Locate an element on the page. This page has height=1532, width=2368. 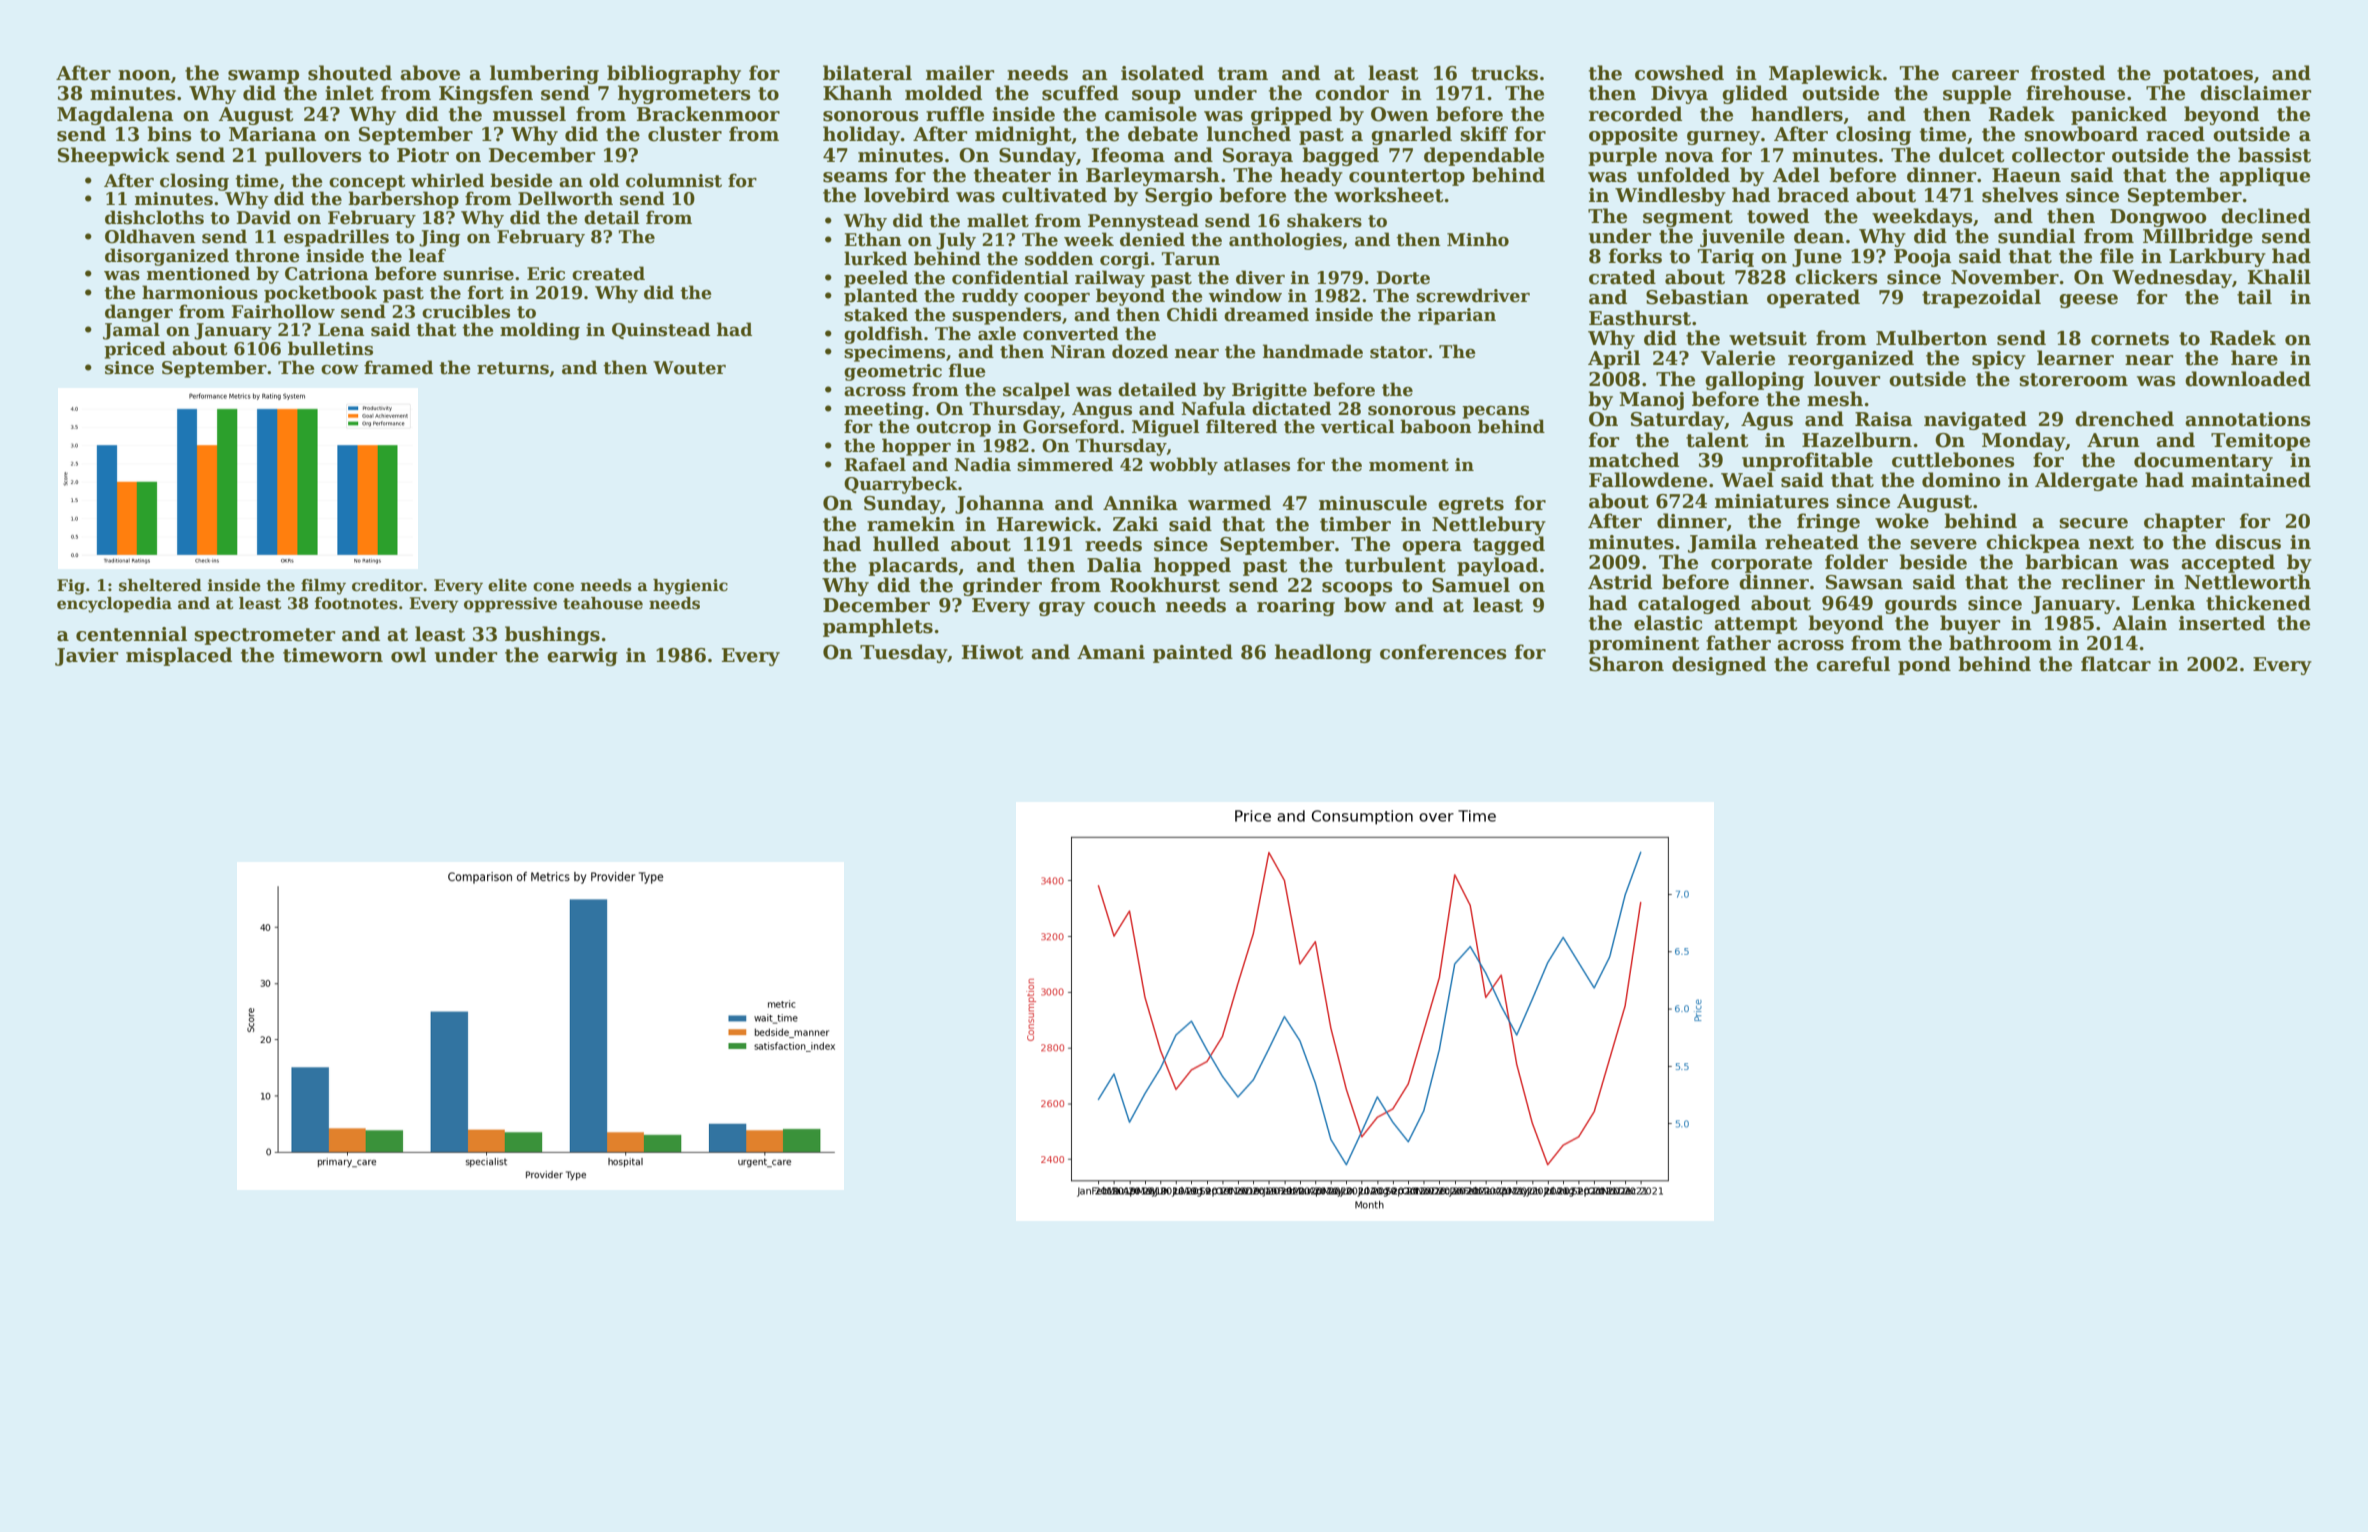
Jing is located at coordinates (439, 238).
